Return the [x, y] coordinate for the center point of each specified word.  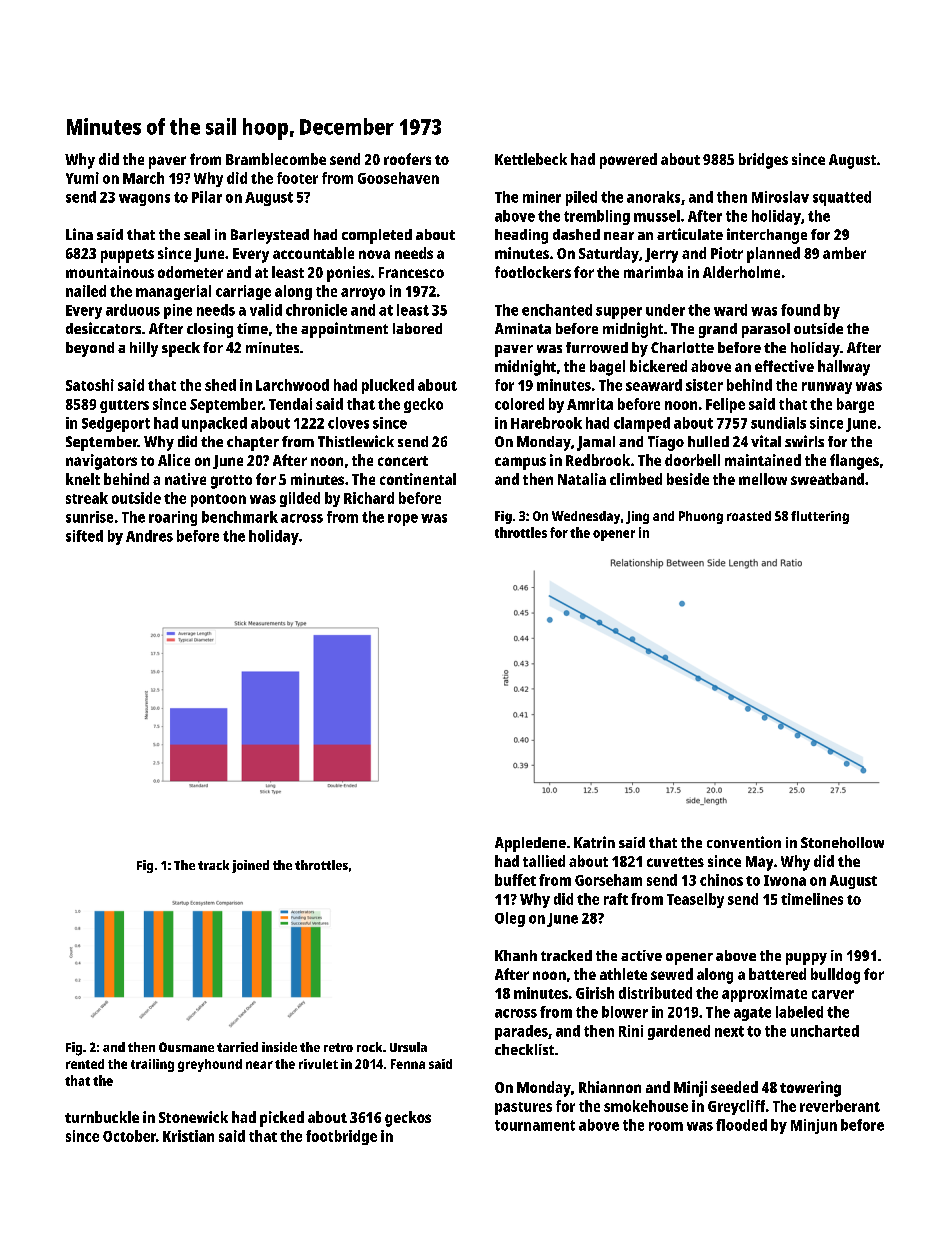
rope [403, 520]
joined [250, 866]
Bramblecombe [276, 159]
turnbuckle [102, 1117]
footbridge [341, 1137]
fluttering [820, 517]
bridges [763, 161]
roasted [749, 516]
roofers [407, 159]
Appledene [530, 844]
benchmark [240, 517]
